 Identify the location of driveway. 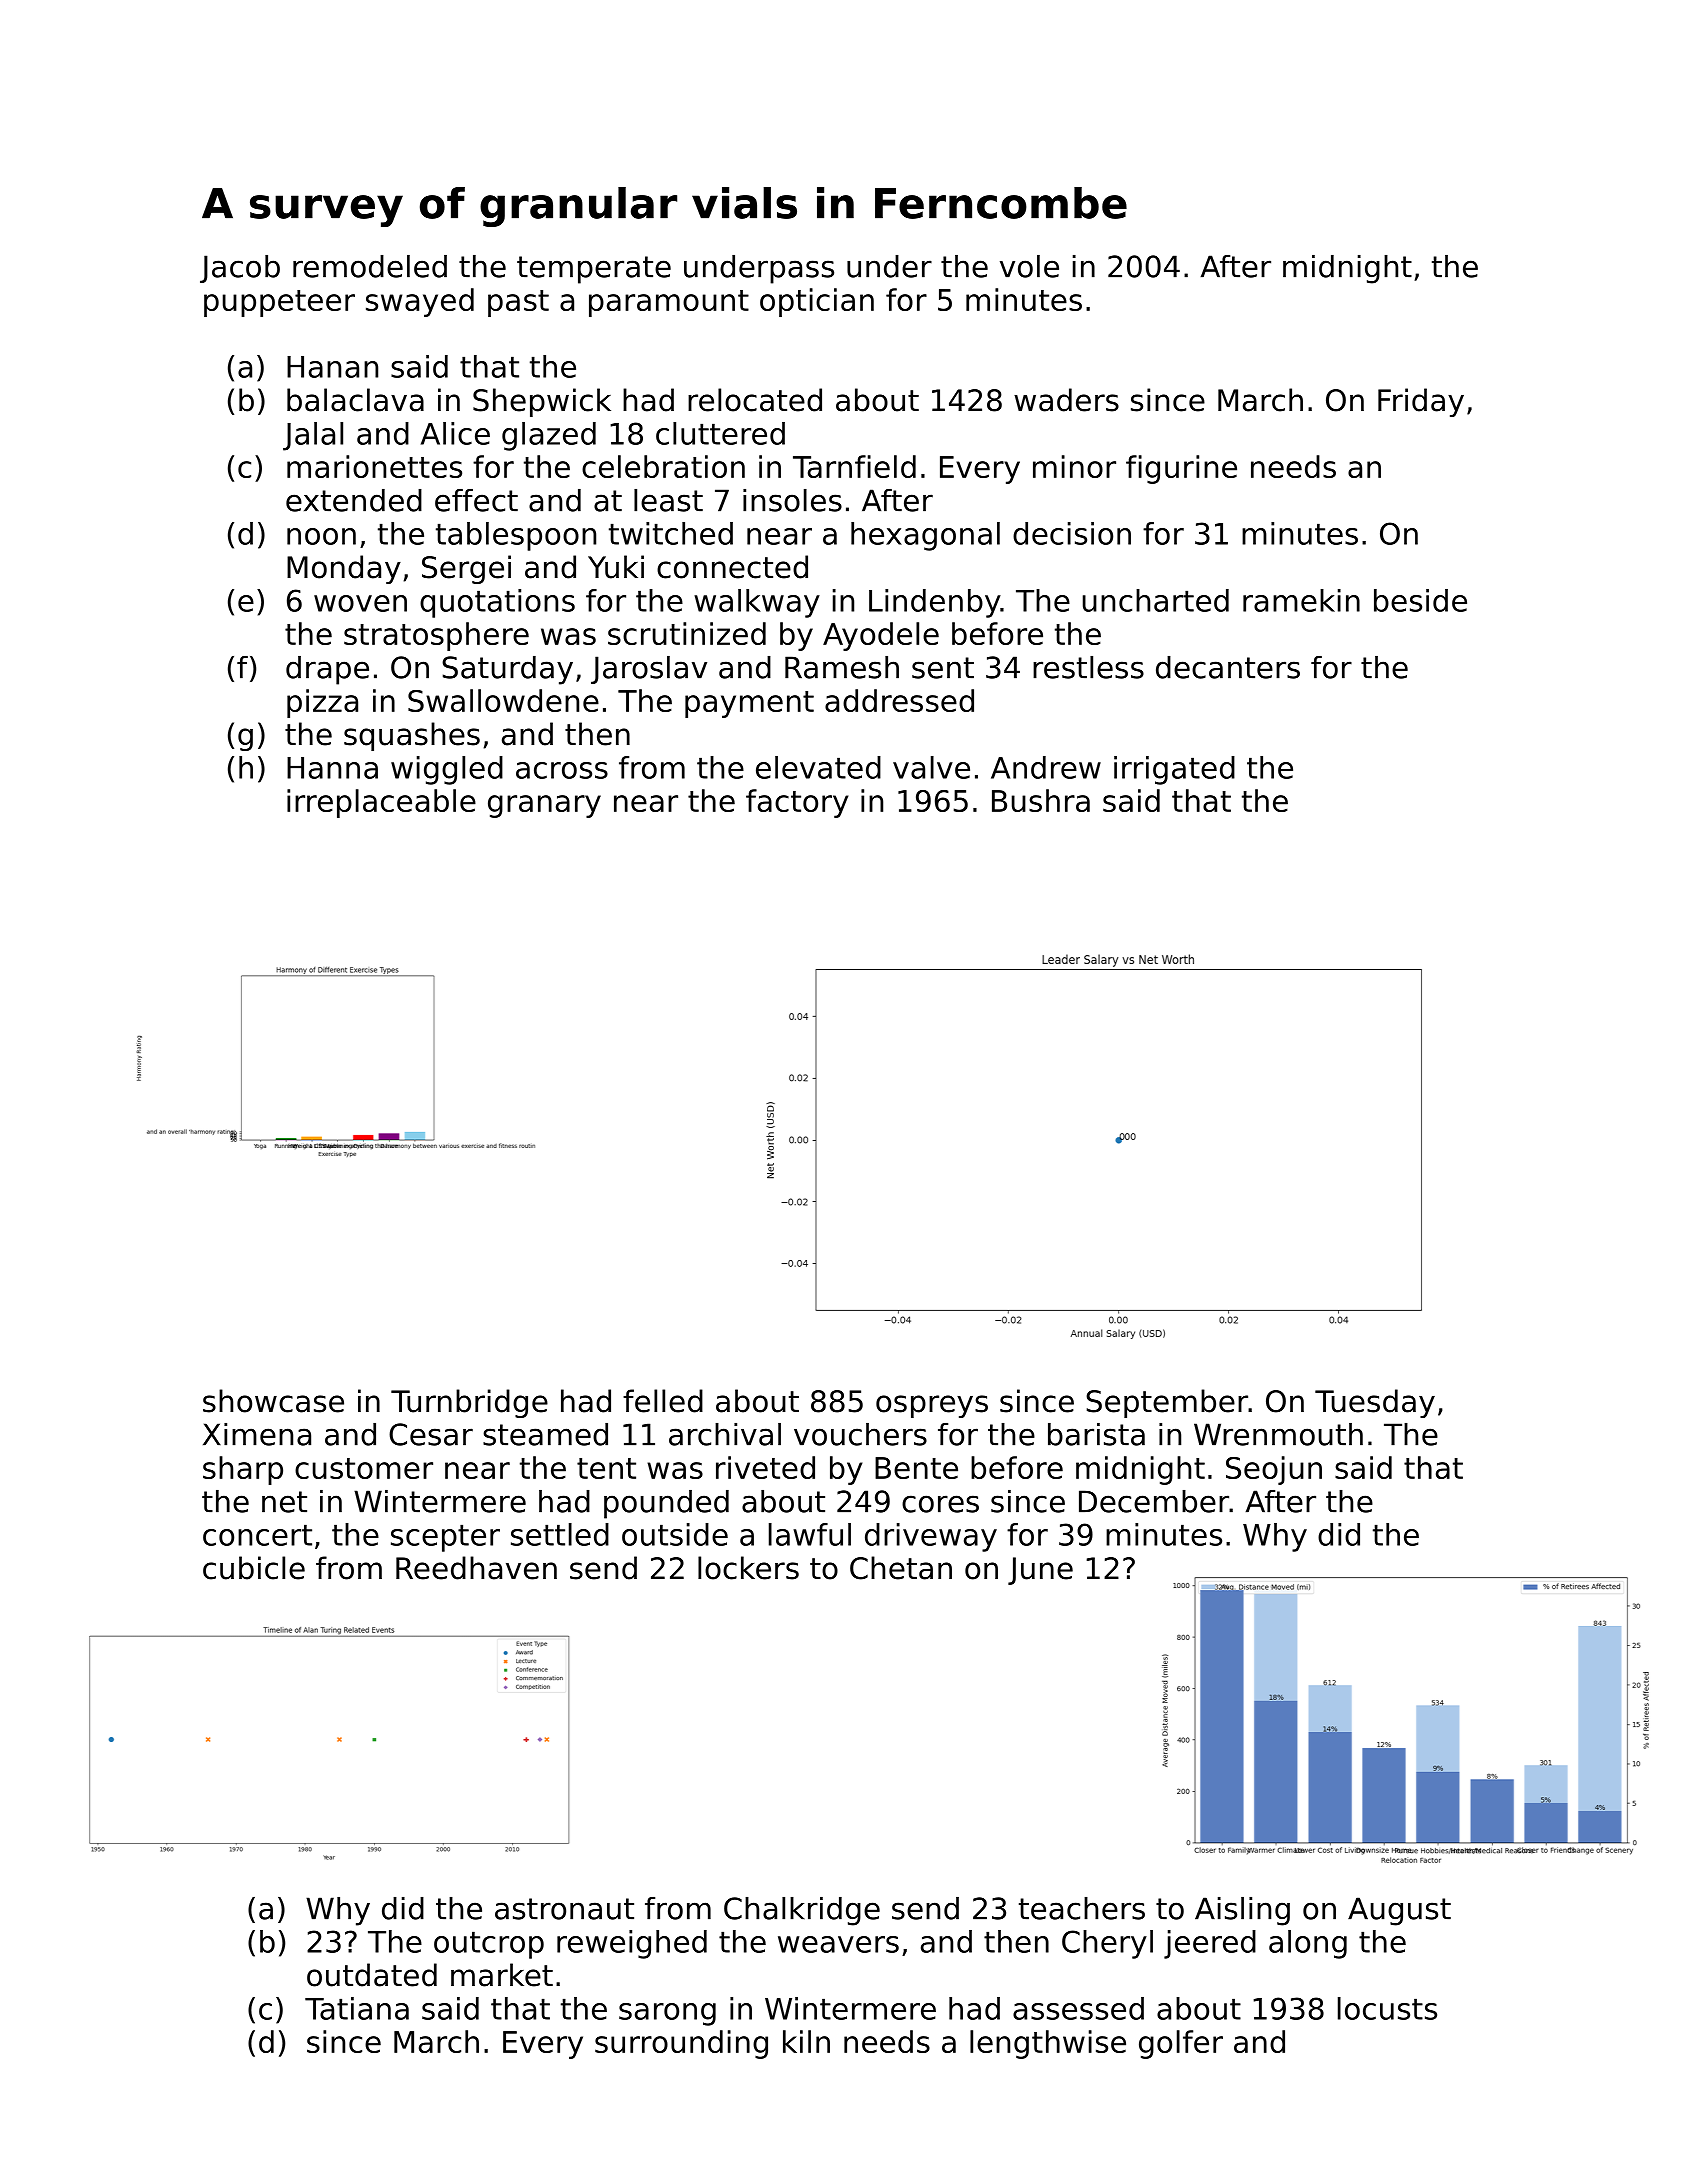
(931, 1537).
